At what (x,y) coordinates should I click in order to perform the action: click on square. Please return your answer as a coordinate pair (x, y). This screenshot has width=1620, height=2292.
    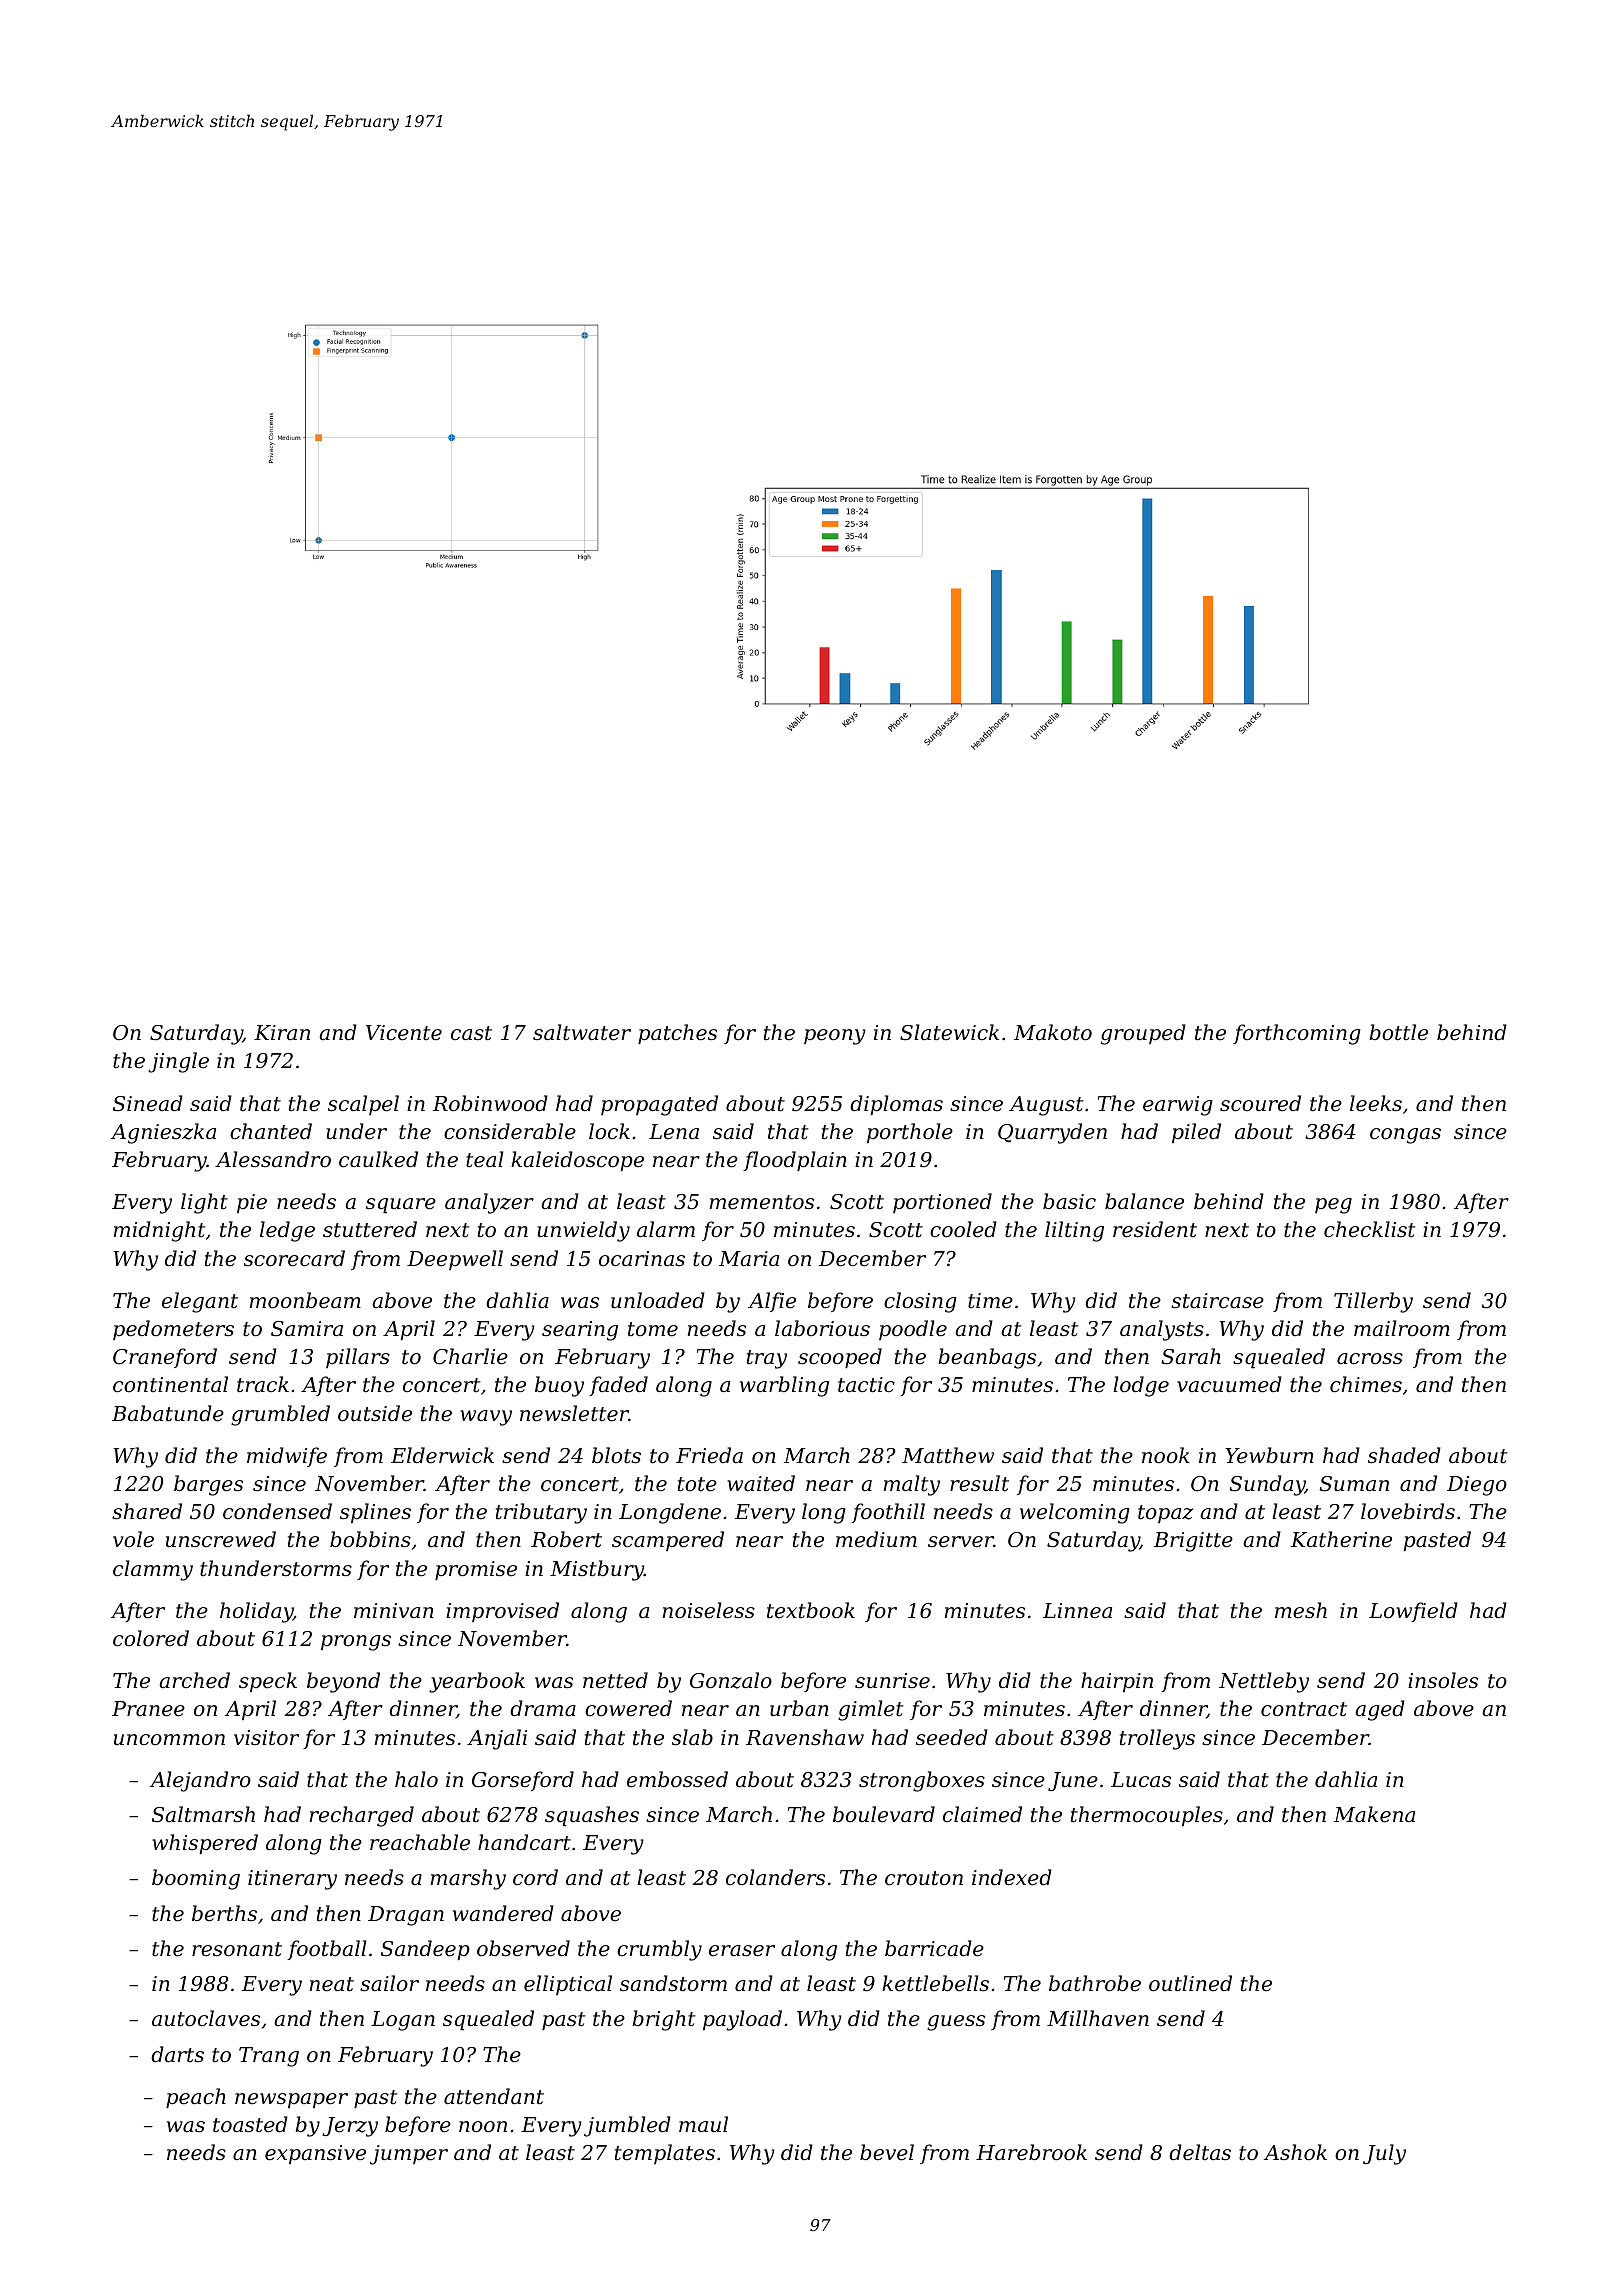
    Looking at the image, I should click on (401, 1206).
